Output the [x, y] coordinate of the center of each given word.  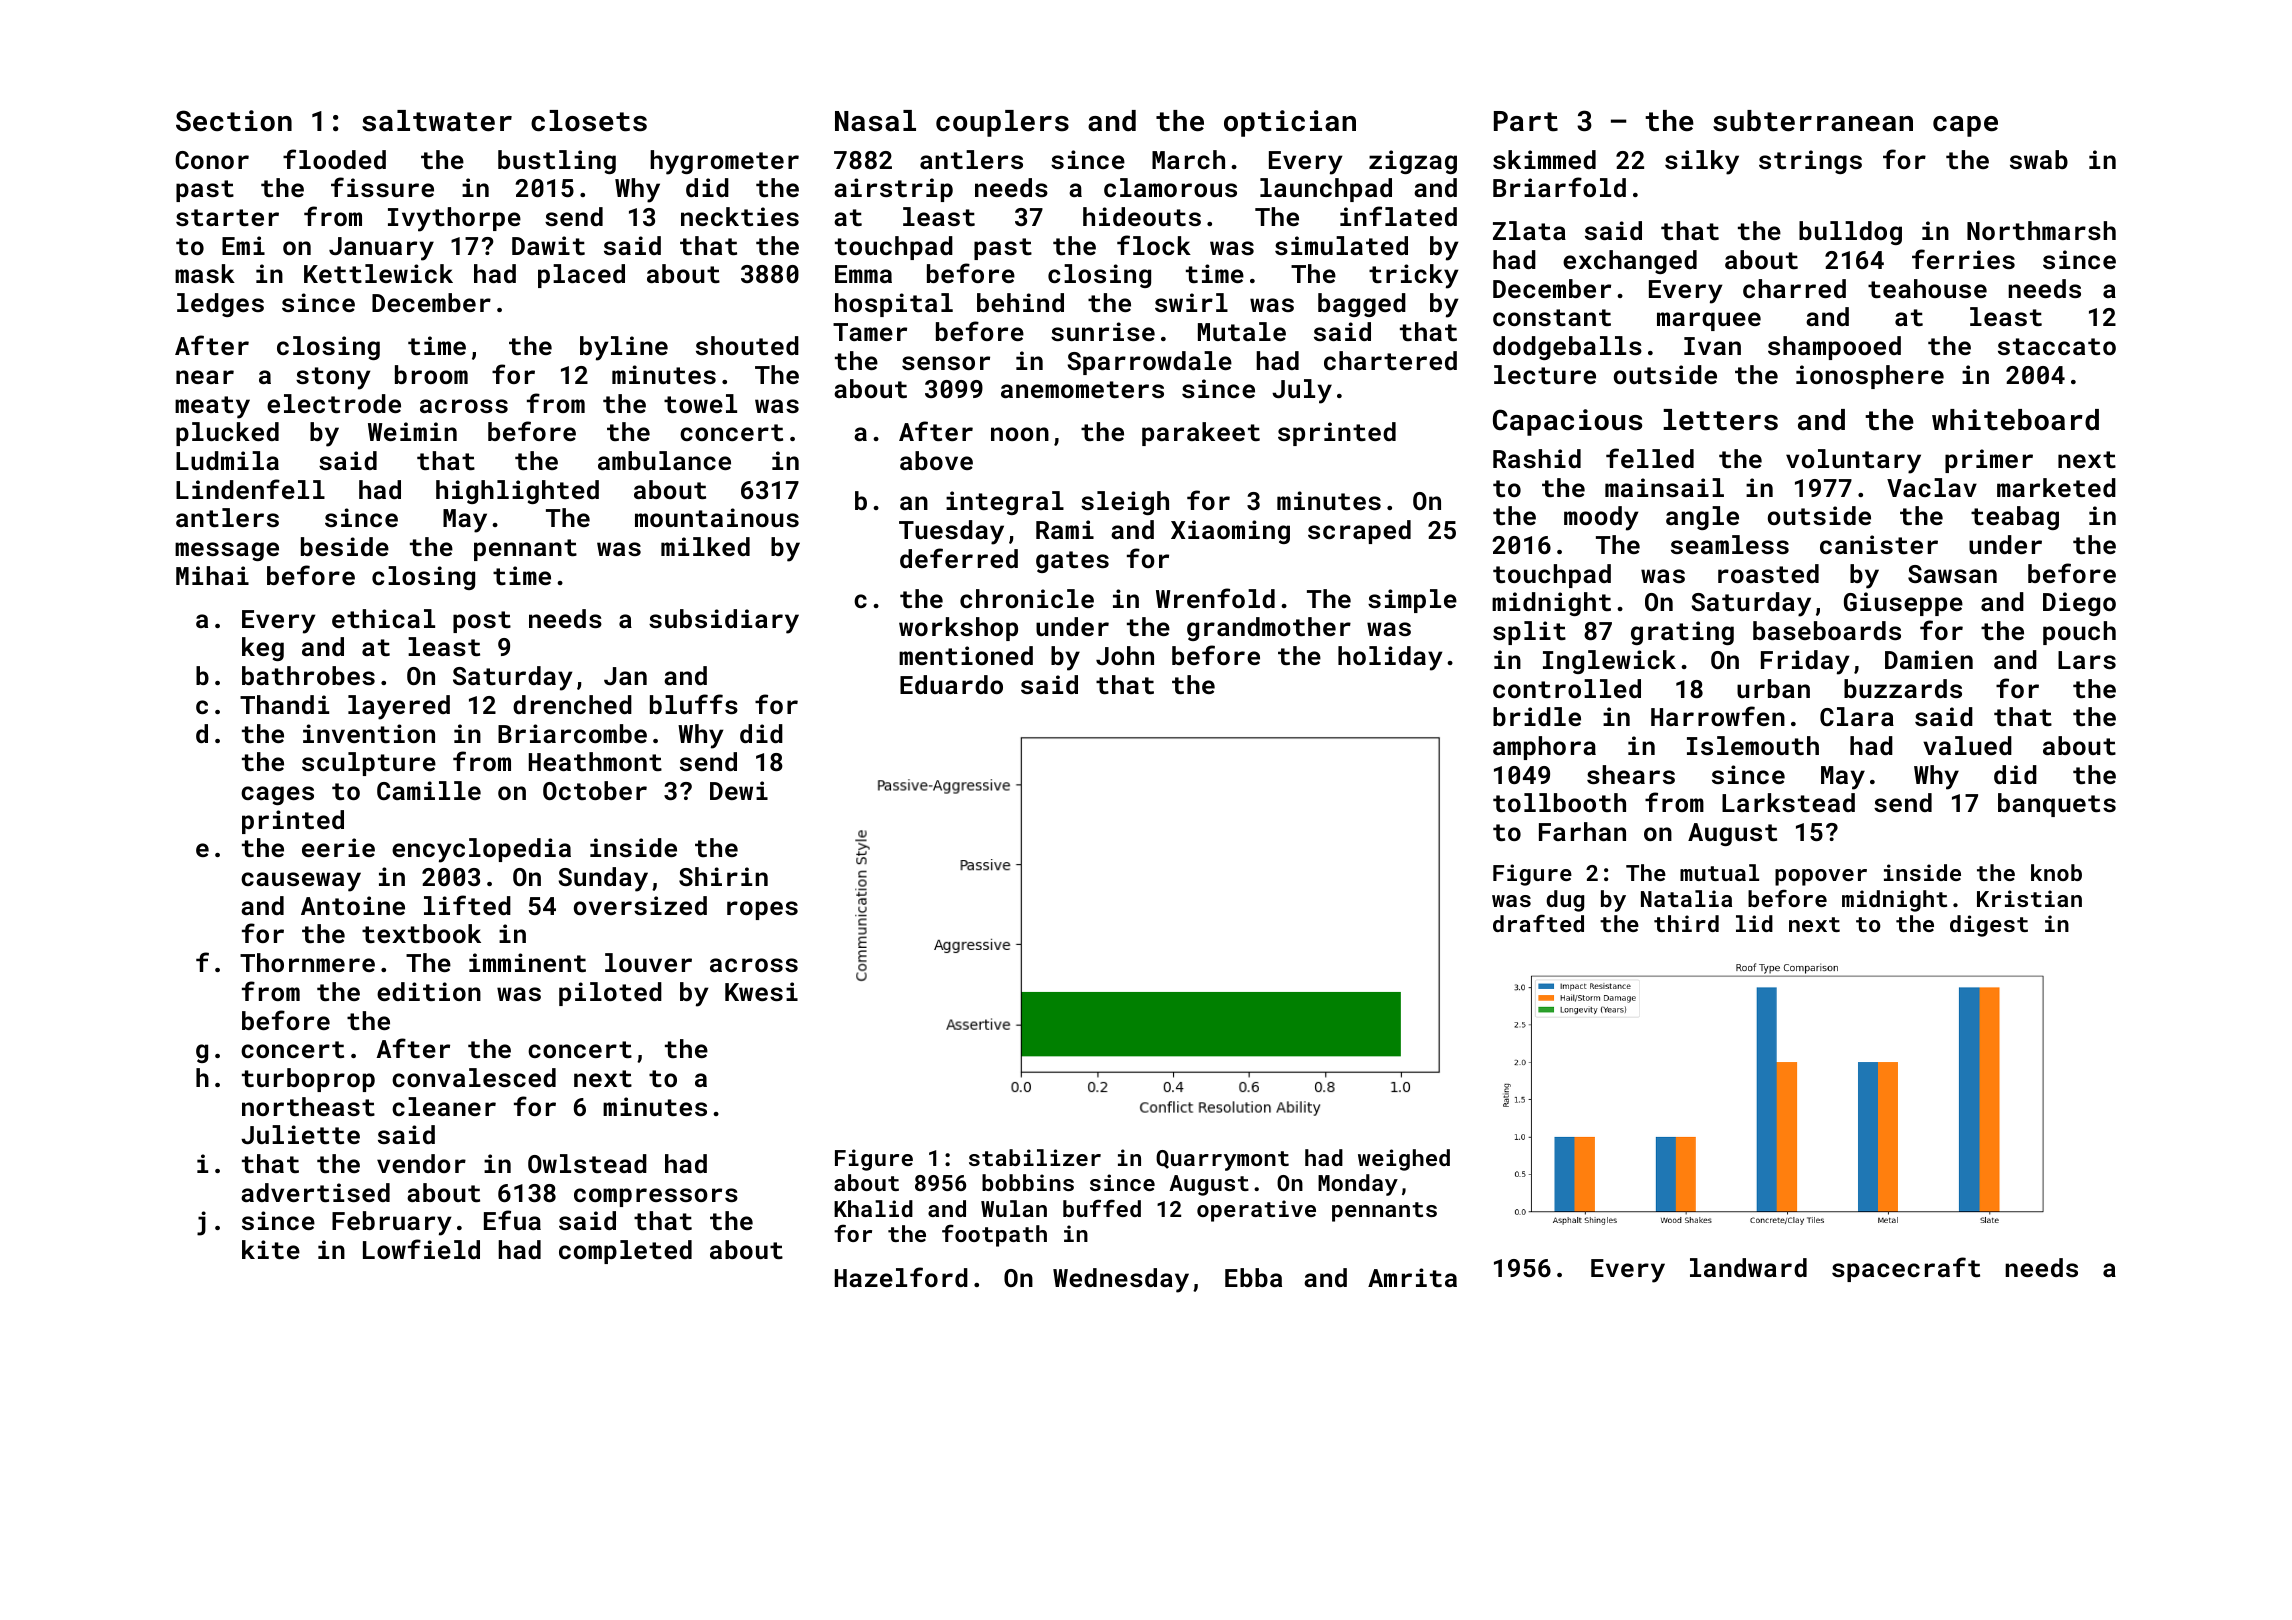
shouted [747, 345]
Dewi [739, 790]
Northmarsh [2041, 230]
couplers [1002, 123]
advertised [315, 1192]
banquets [2057, 805]
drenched [572, 704]
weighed [1404, 1160]
